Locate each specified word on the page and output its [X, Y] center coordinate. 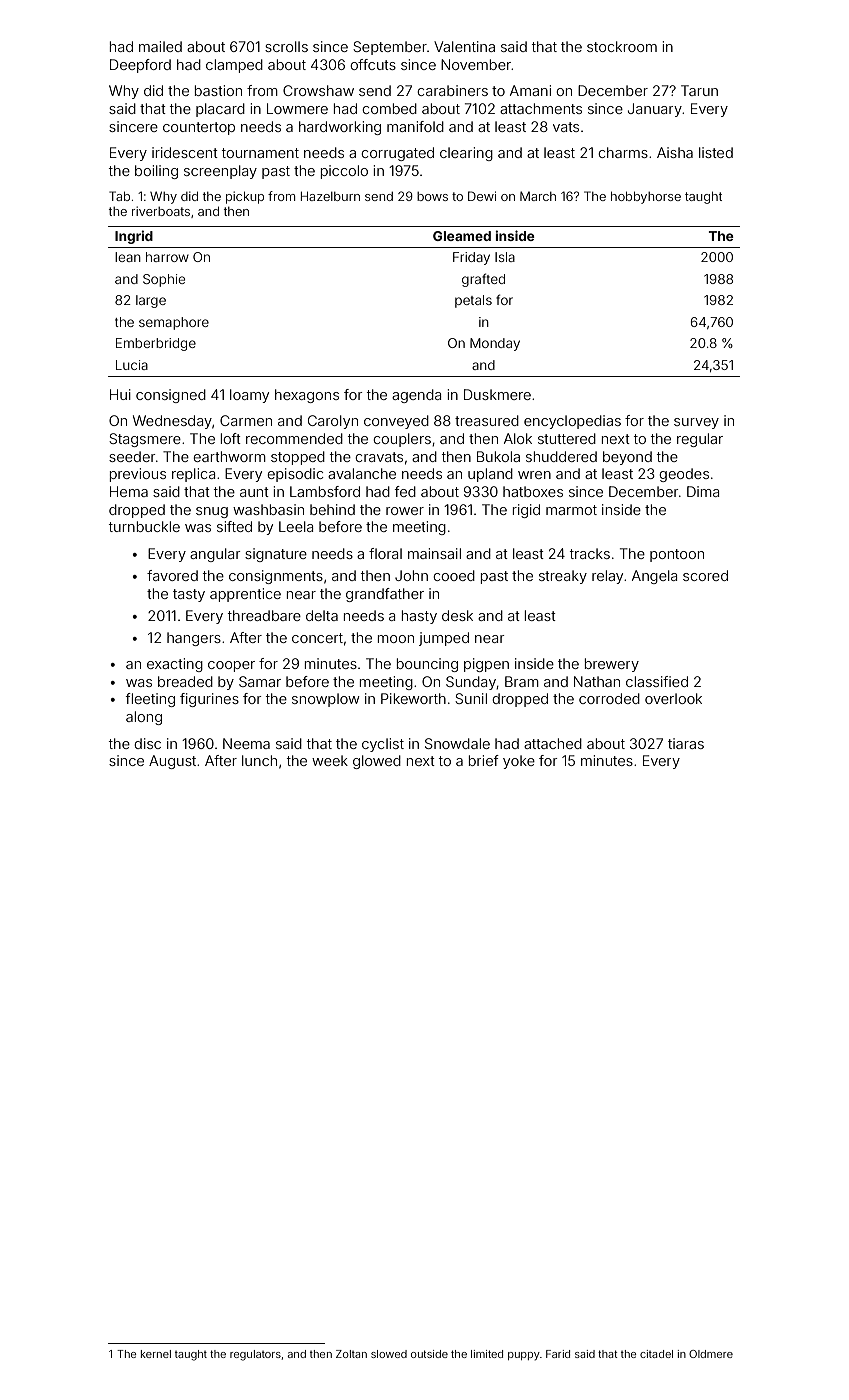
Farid [558, 1354]
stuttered [567, 438]
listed [716, 152]
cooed [454, 575]
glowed [377, 762]
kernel [156, 1354]
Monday [495, 344]
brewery [612, 665]
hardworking [340, 128]
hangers [194, 639]
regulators [255, 1355]
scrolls [286, 46]
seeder [132, 456]
